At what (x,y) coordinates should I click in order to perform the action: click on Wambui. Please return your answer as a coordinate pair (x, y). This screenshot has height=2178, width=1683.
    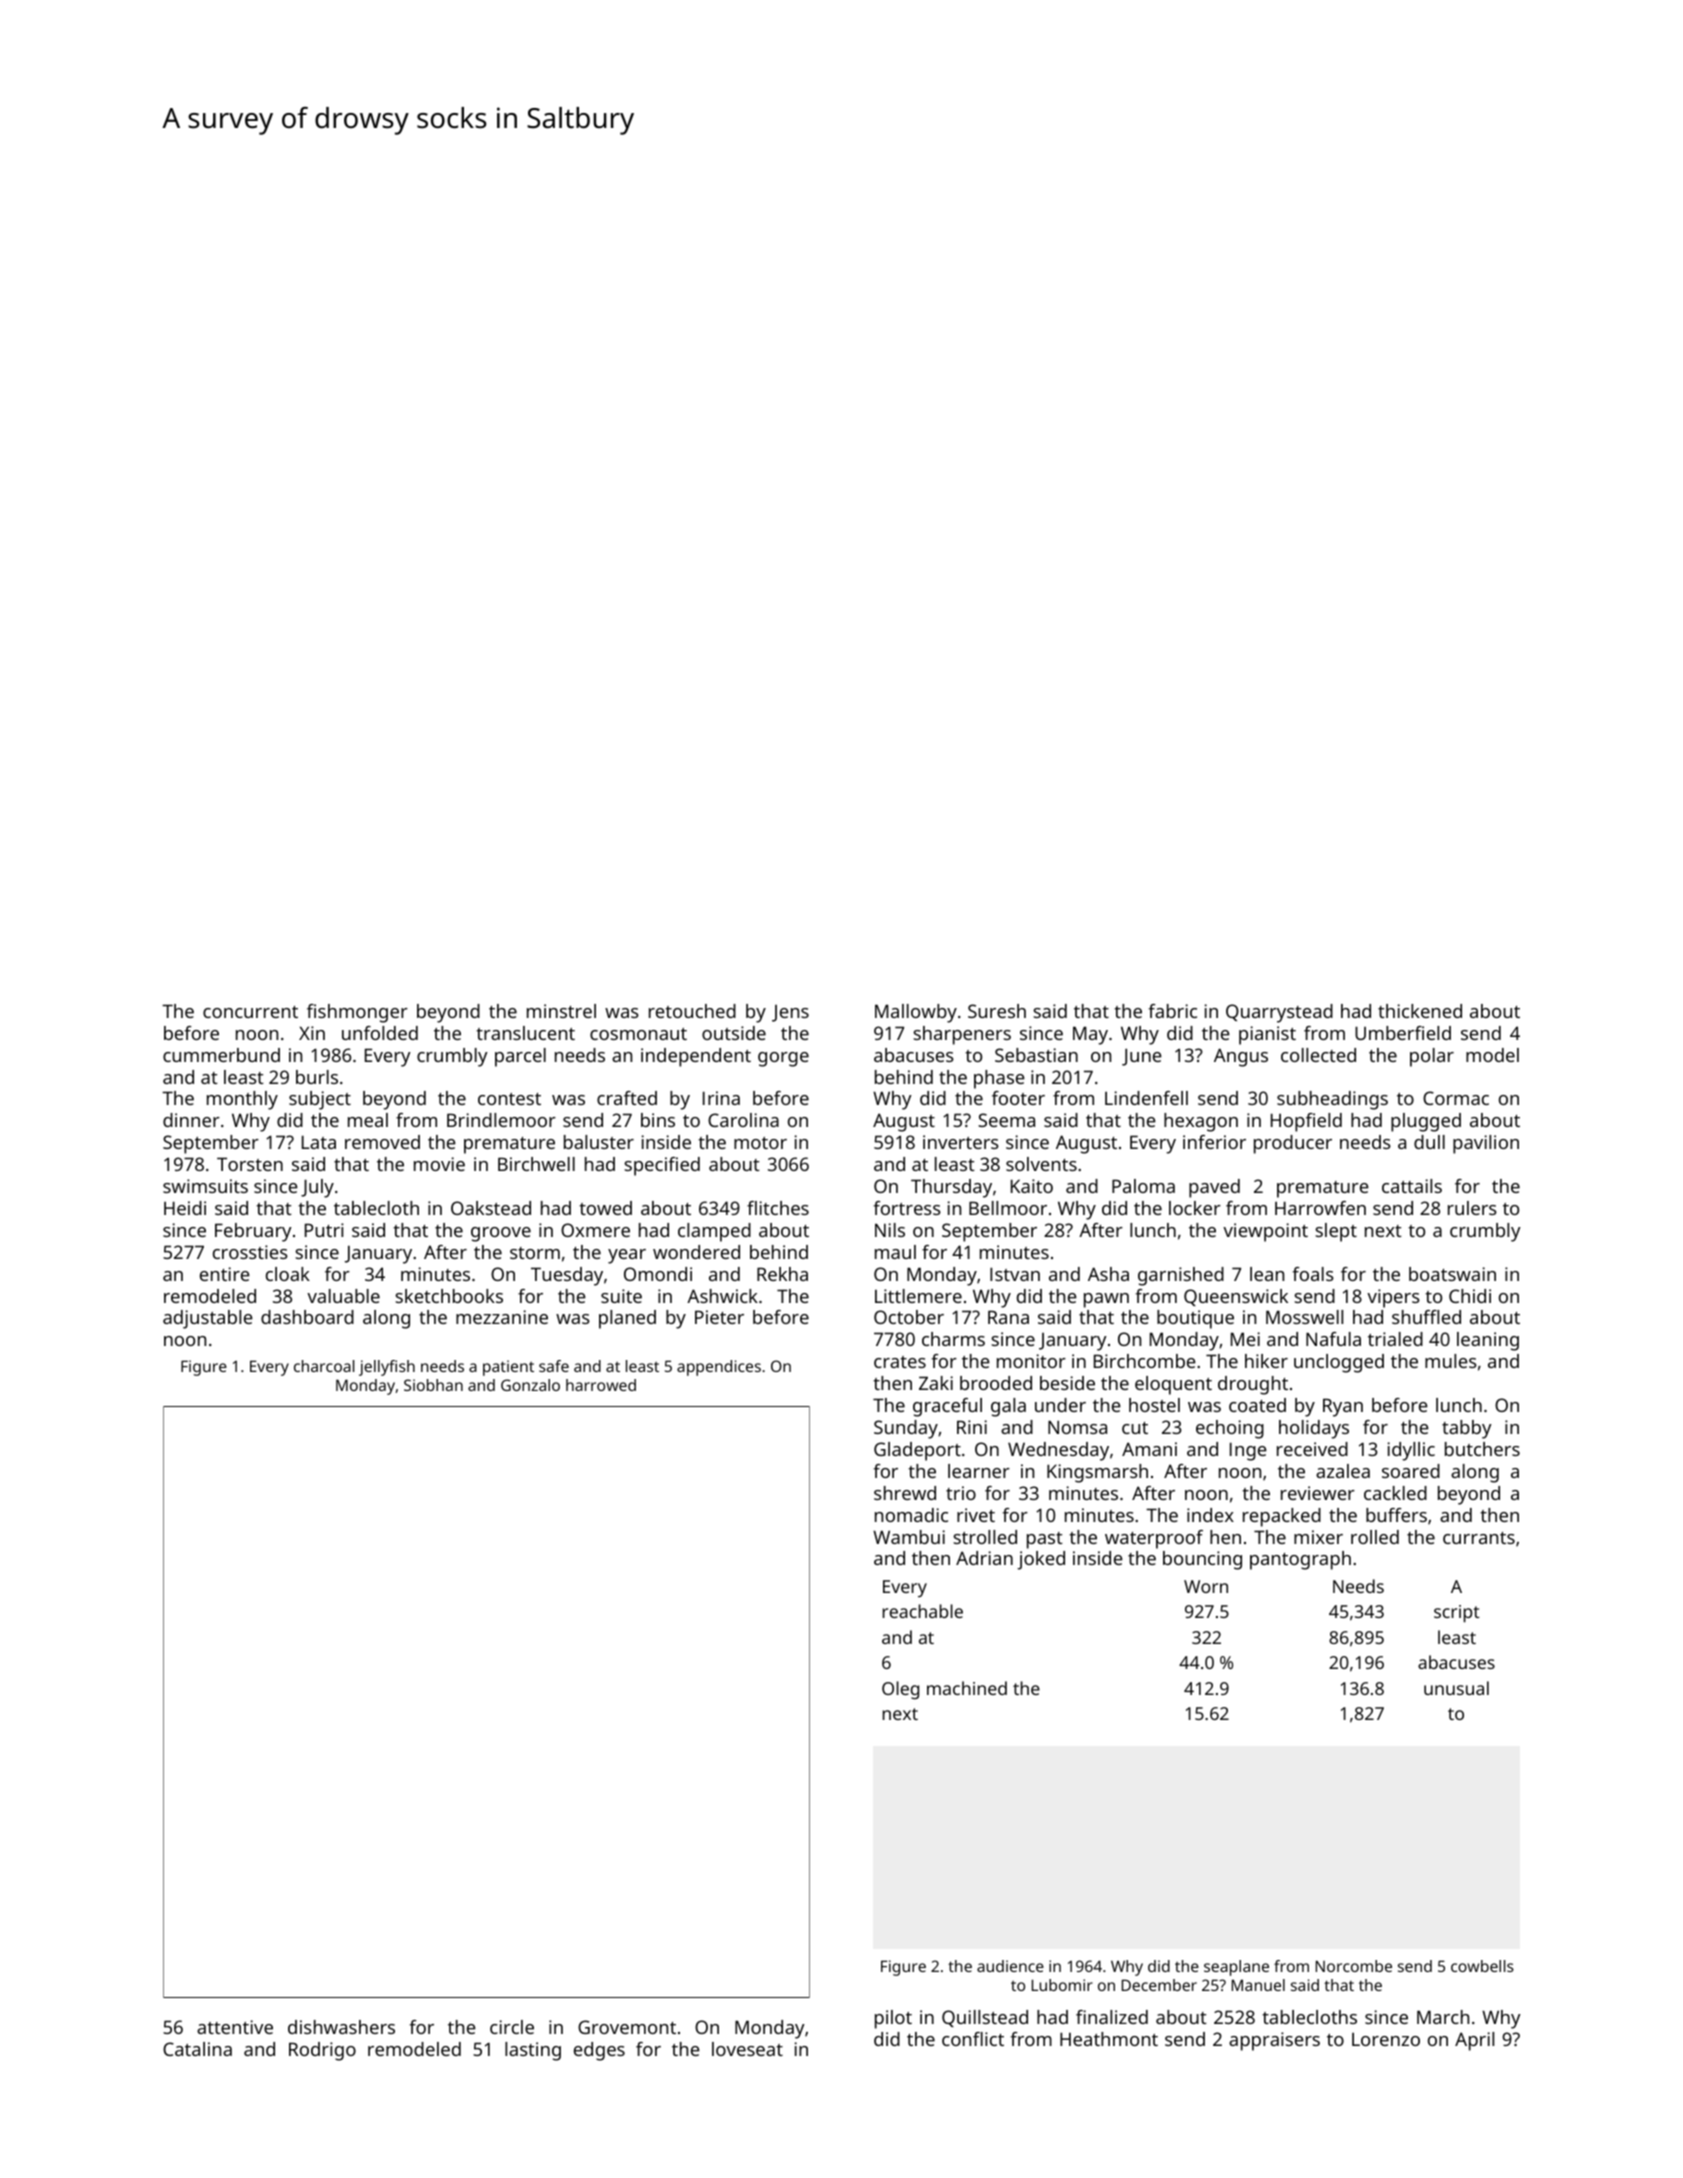
    Looking at the image, I should click on (909, 1537).
